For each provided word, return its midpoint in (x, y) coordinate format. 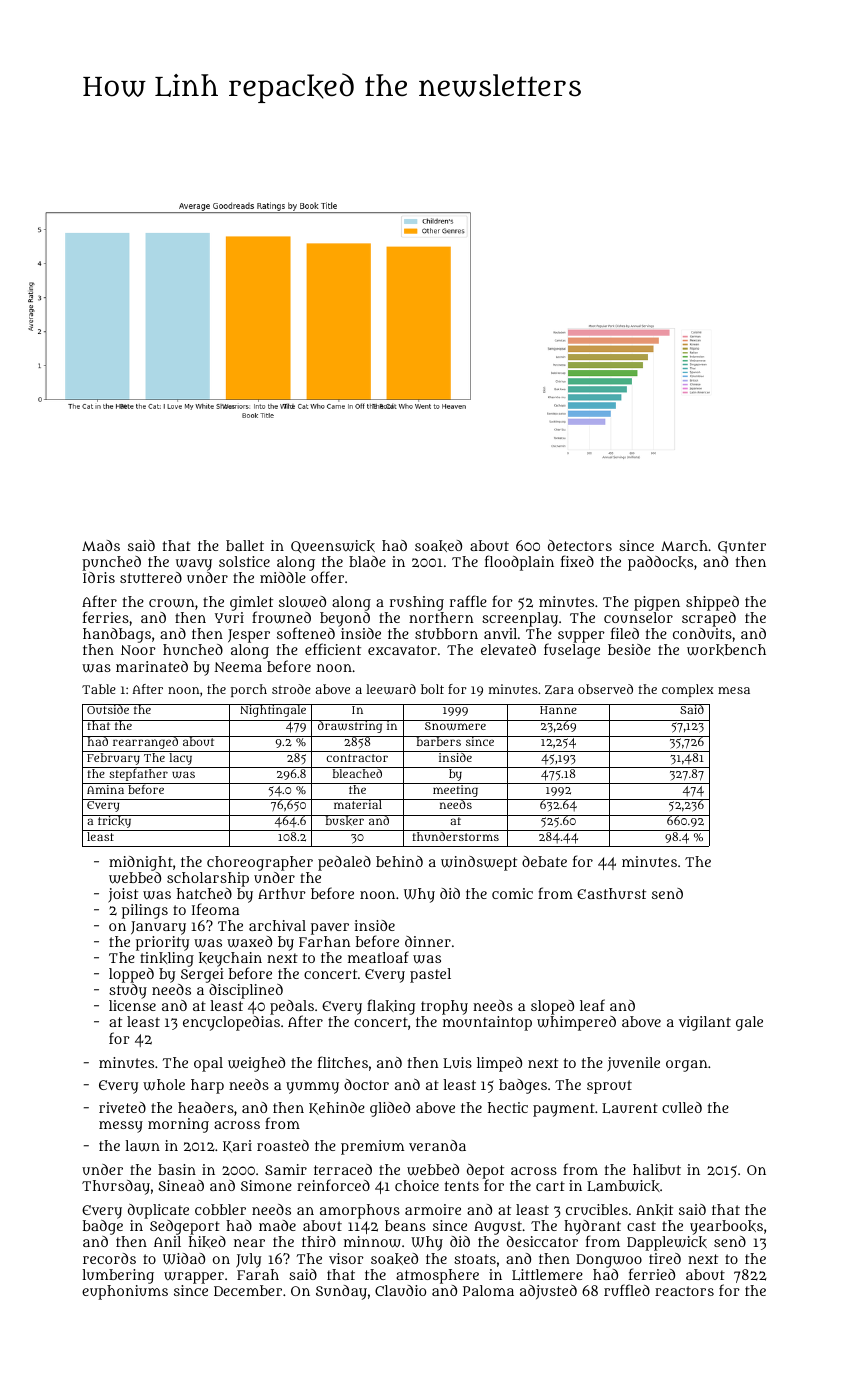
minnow (372, 1242)
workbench (726, 650)
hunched (193, 649)
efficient (333, 649)
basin (177, 1169)
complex (687, 690)
